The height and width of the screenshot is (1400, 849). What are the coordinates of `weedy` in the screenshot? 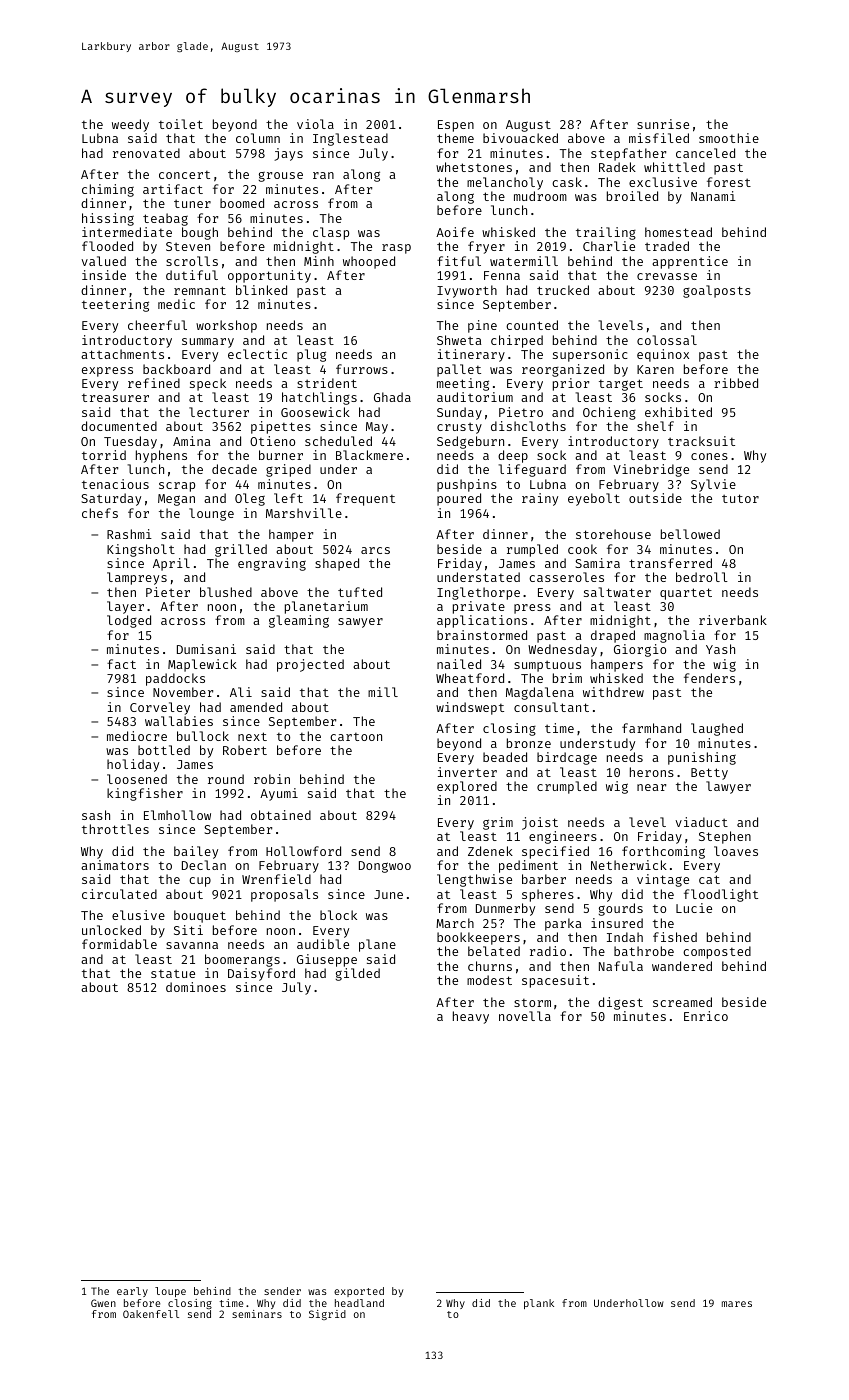 It's located at (130, 125).
